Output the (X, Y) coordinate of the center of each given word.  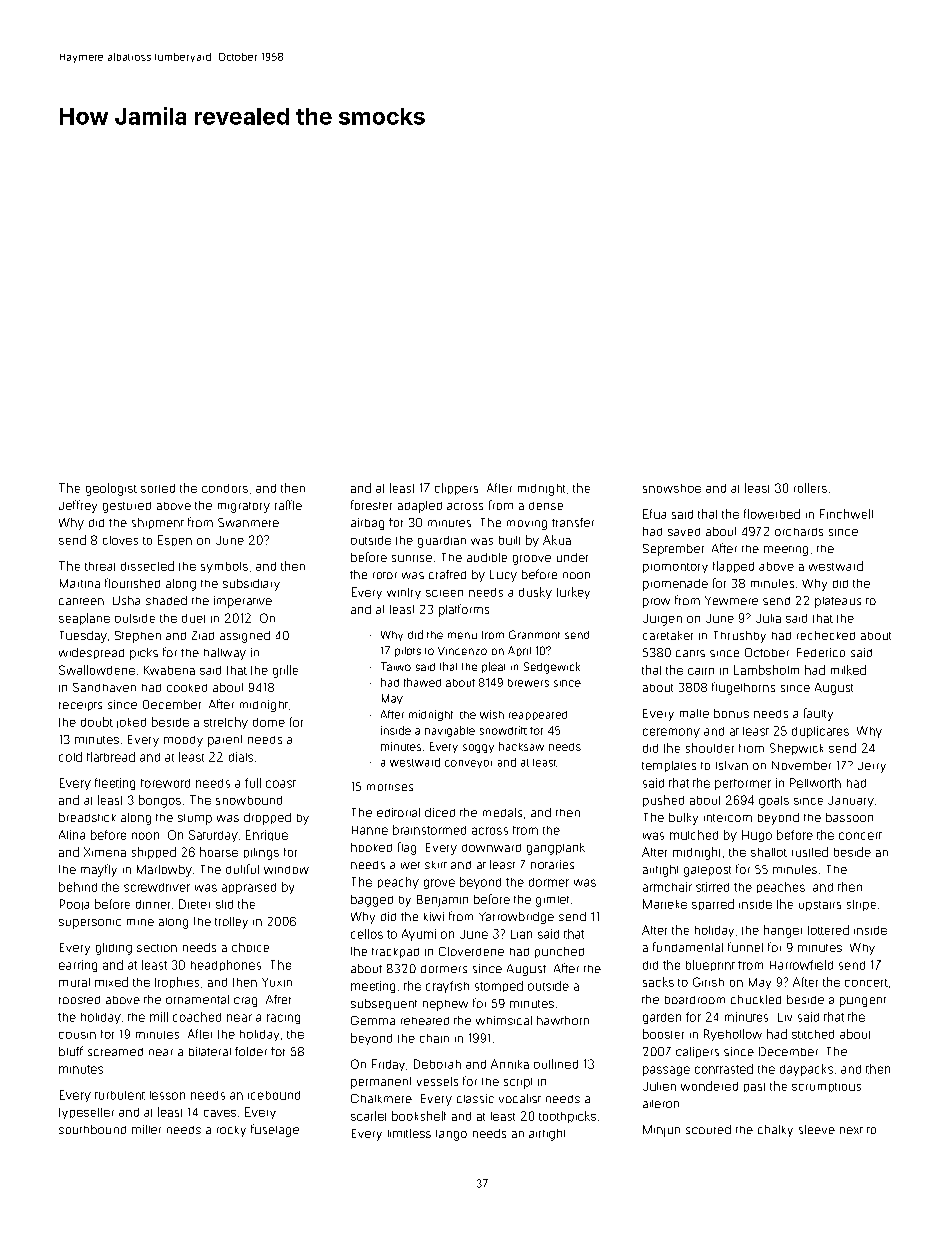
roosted (79, 1000)
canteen (81, 601)
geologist (111, 489)
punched (559, 952)
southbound (92, 1129)
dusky (535, 593)
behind (78, 887)
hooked (371, 847)
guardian (442, 542)
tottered (828, 930)
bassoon (849, 817)
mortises (390, 787)
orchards (799, 532)
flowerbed (772, 514)
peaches (781, 887)
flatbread (111, 757)
